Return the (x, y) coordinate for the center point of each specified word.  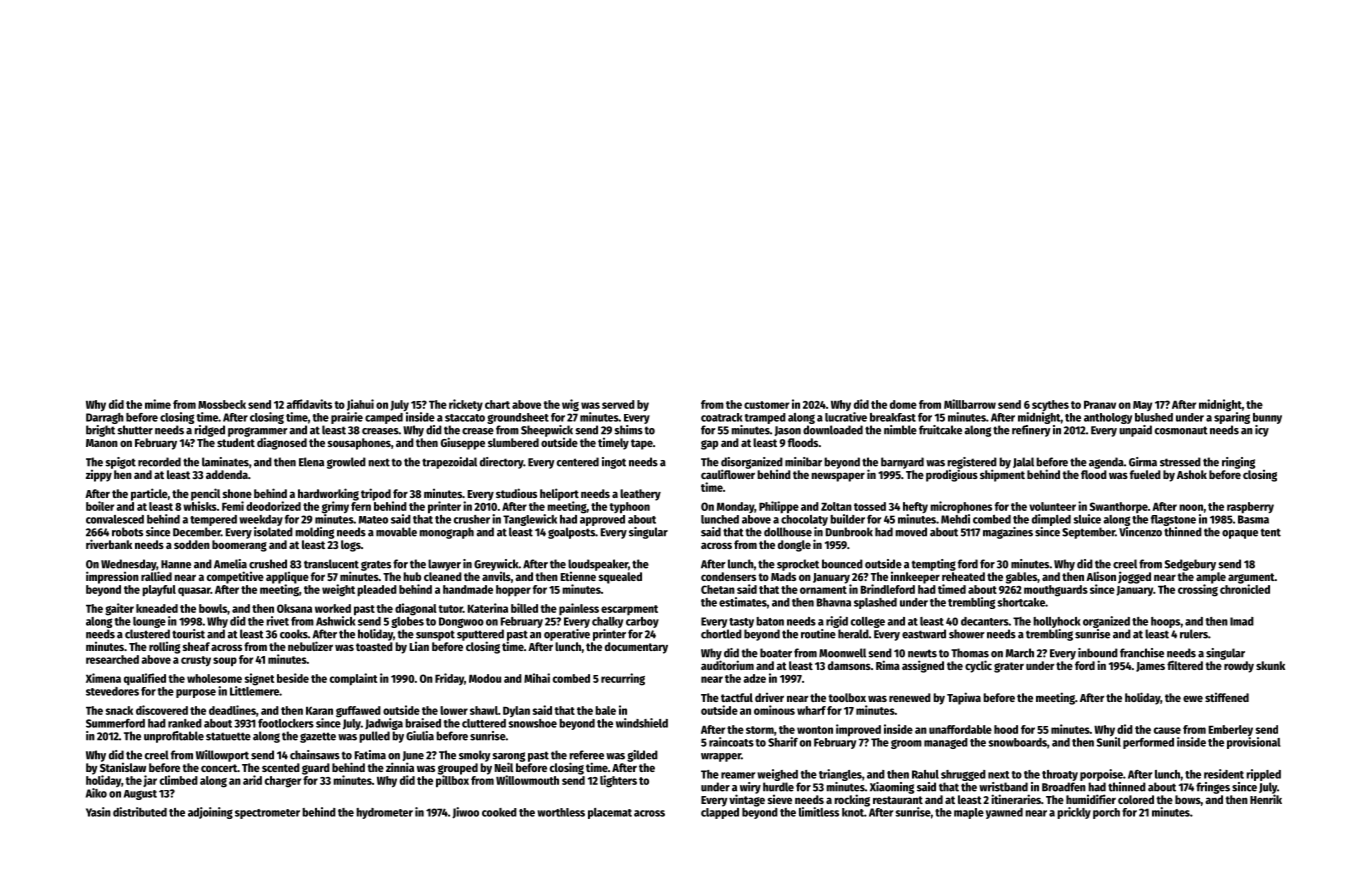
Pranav (1100, 405)
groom (906, 744)
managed (946, 743)
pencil (205, 494)
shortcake (1021, 602)
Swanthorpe (1119, 507)
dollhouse (788, 532)
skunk (1270, 665)
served (618, 404)
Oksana (294, 608)
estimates (743, 602)
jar (150, 781)
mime (158, 404)
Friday (449, 679)
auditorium (727, 665)
